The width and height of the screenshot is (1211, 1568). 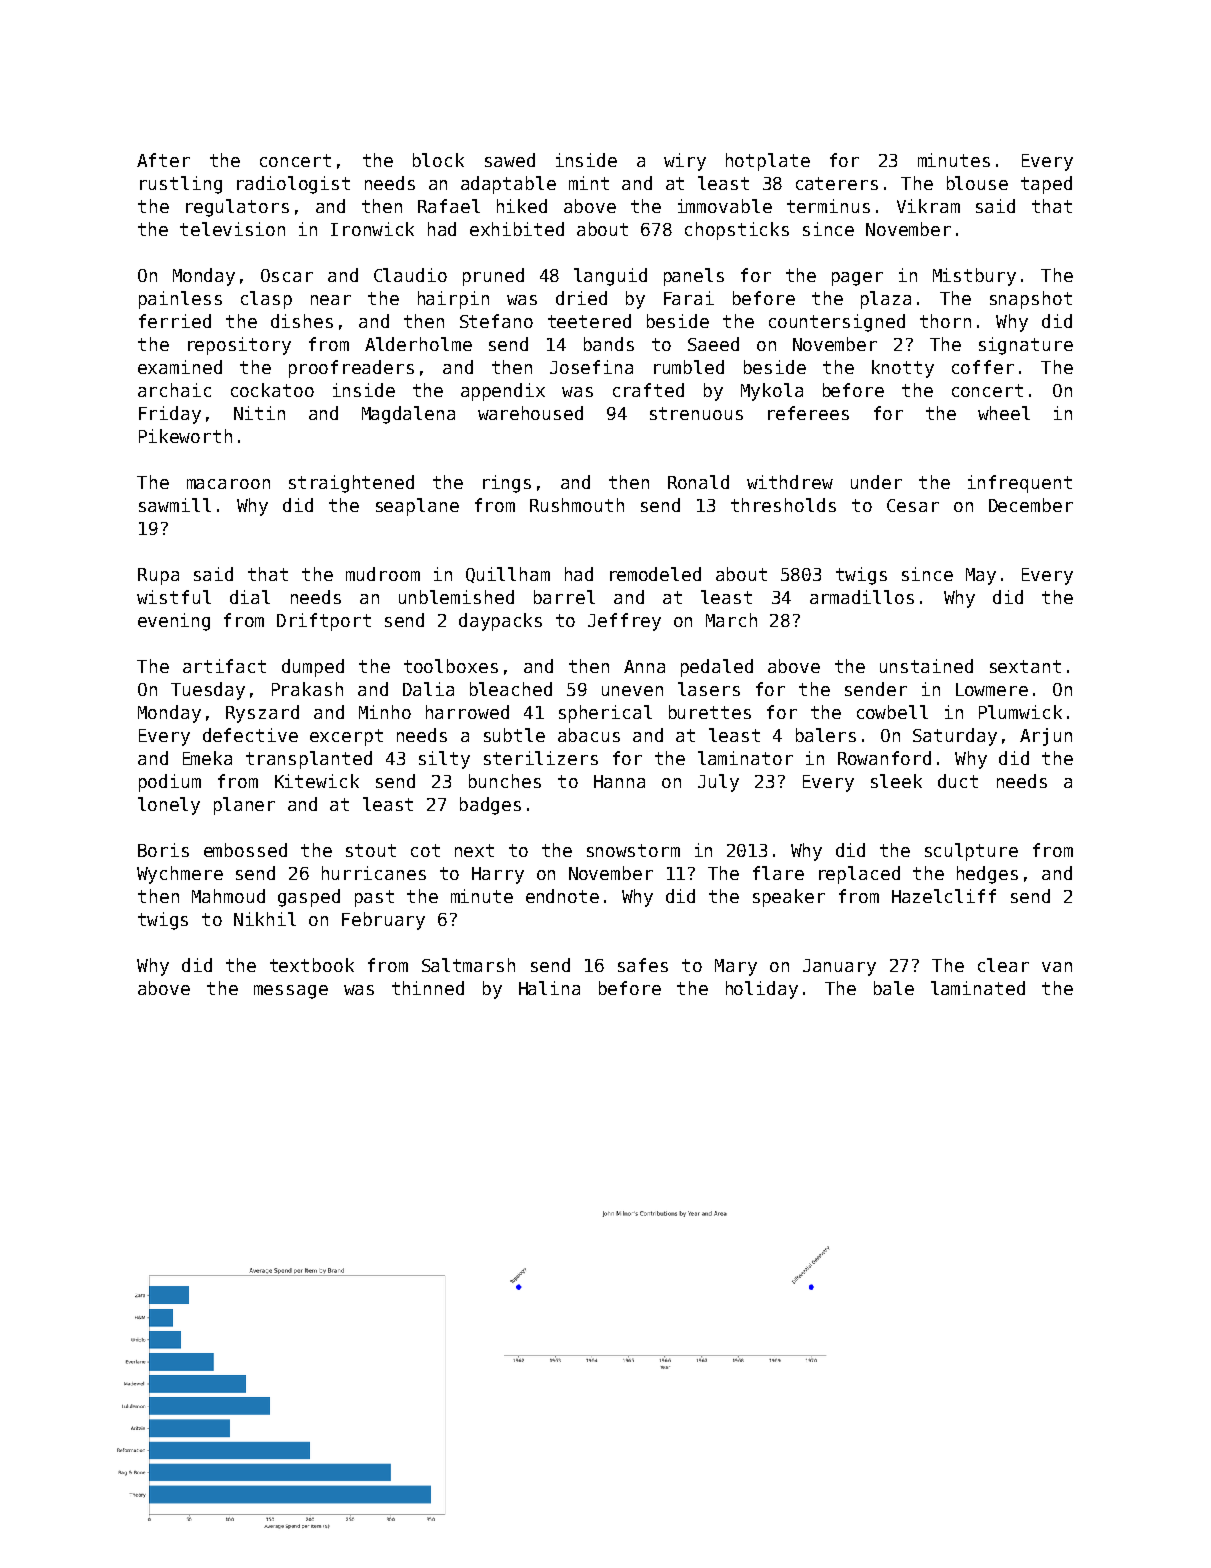 I want to click on under, so click(x=876, y=482).
